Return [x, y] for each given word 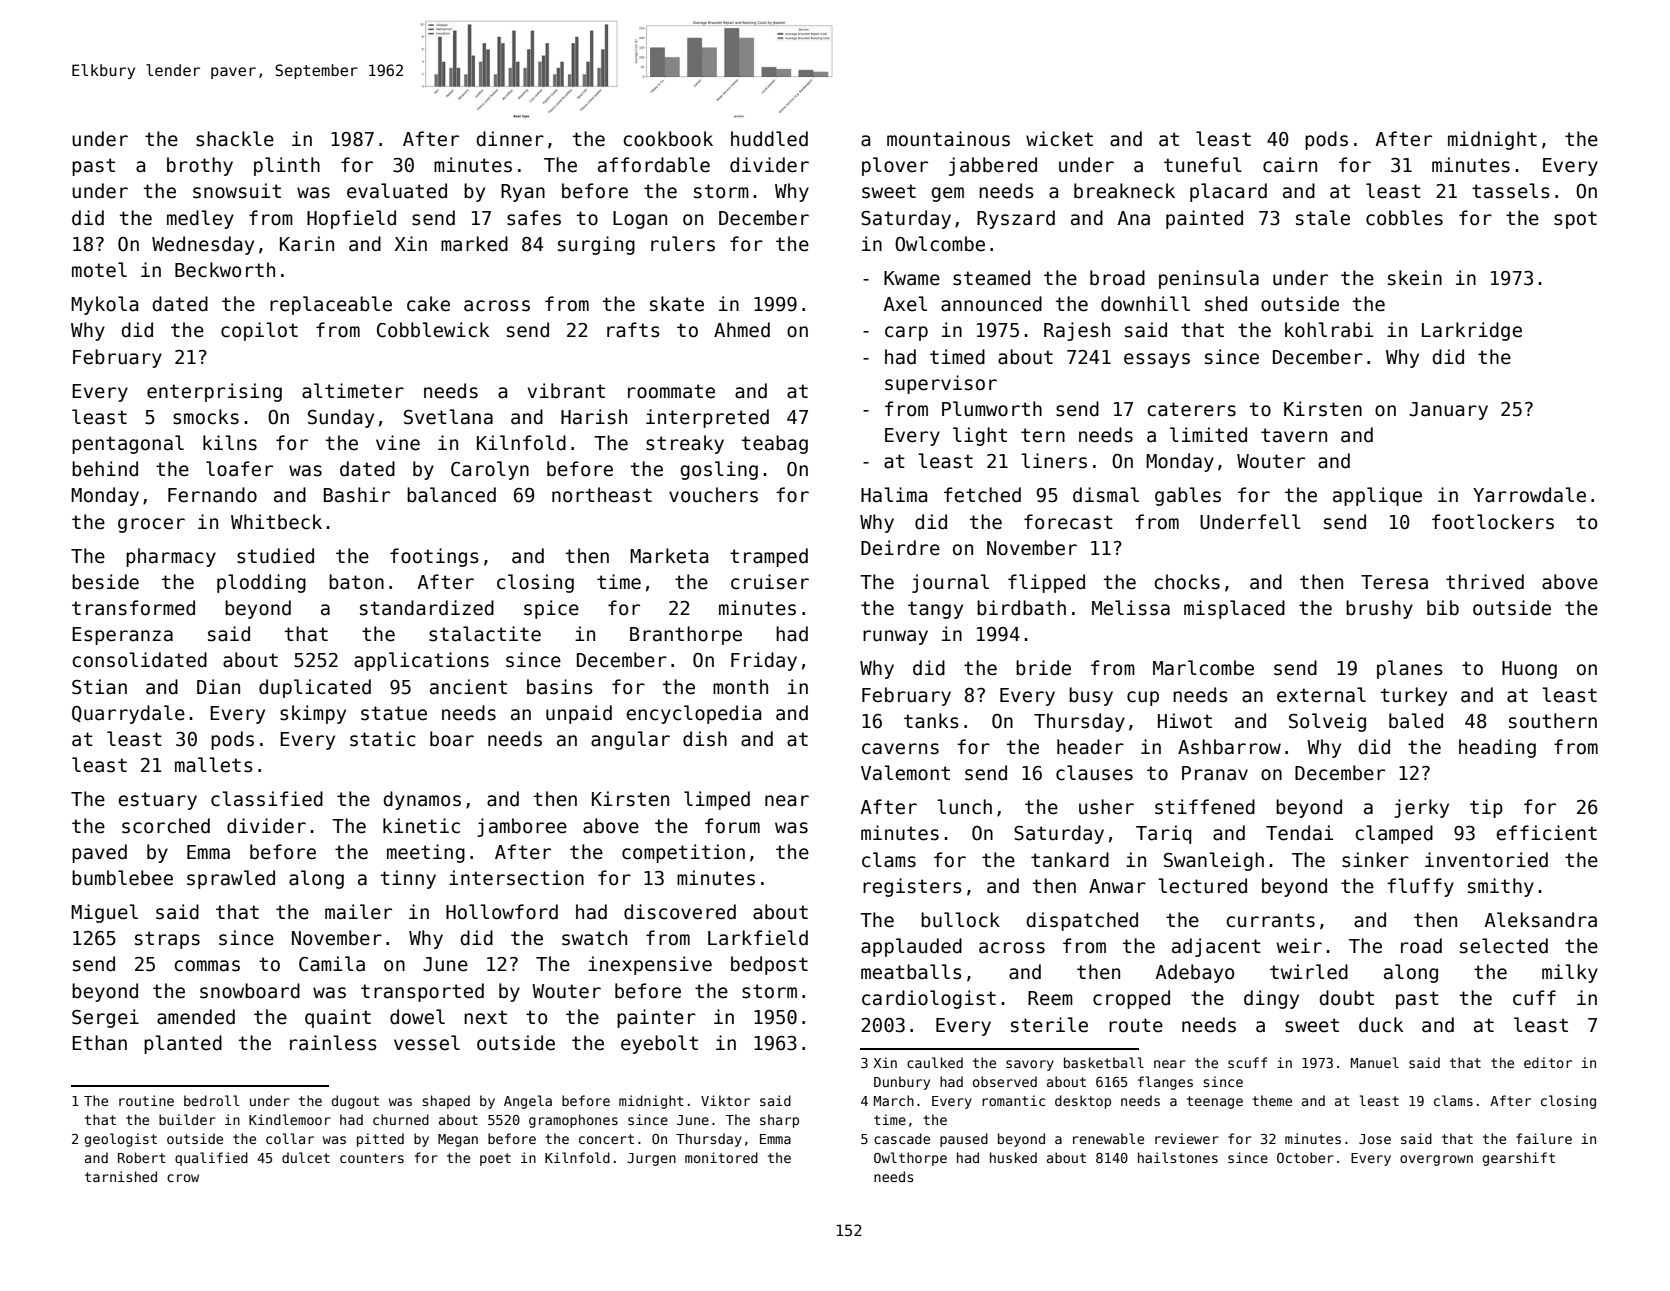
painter [656, 1018]
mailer [358, 912]
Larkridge [1472, 331]
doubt [1346, 998]
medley [200, 219]
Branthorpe [686, 635]
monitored [721, 1157]
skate [677, 304]
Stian [99, 687]
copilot [259, 331]
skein [1415, 278]
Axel [905, 304]
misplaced [1234, 609]
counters [372, 1158]
